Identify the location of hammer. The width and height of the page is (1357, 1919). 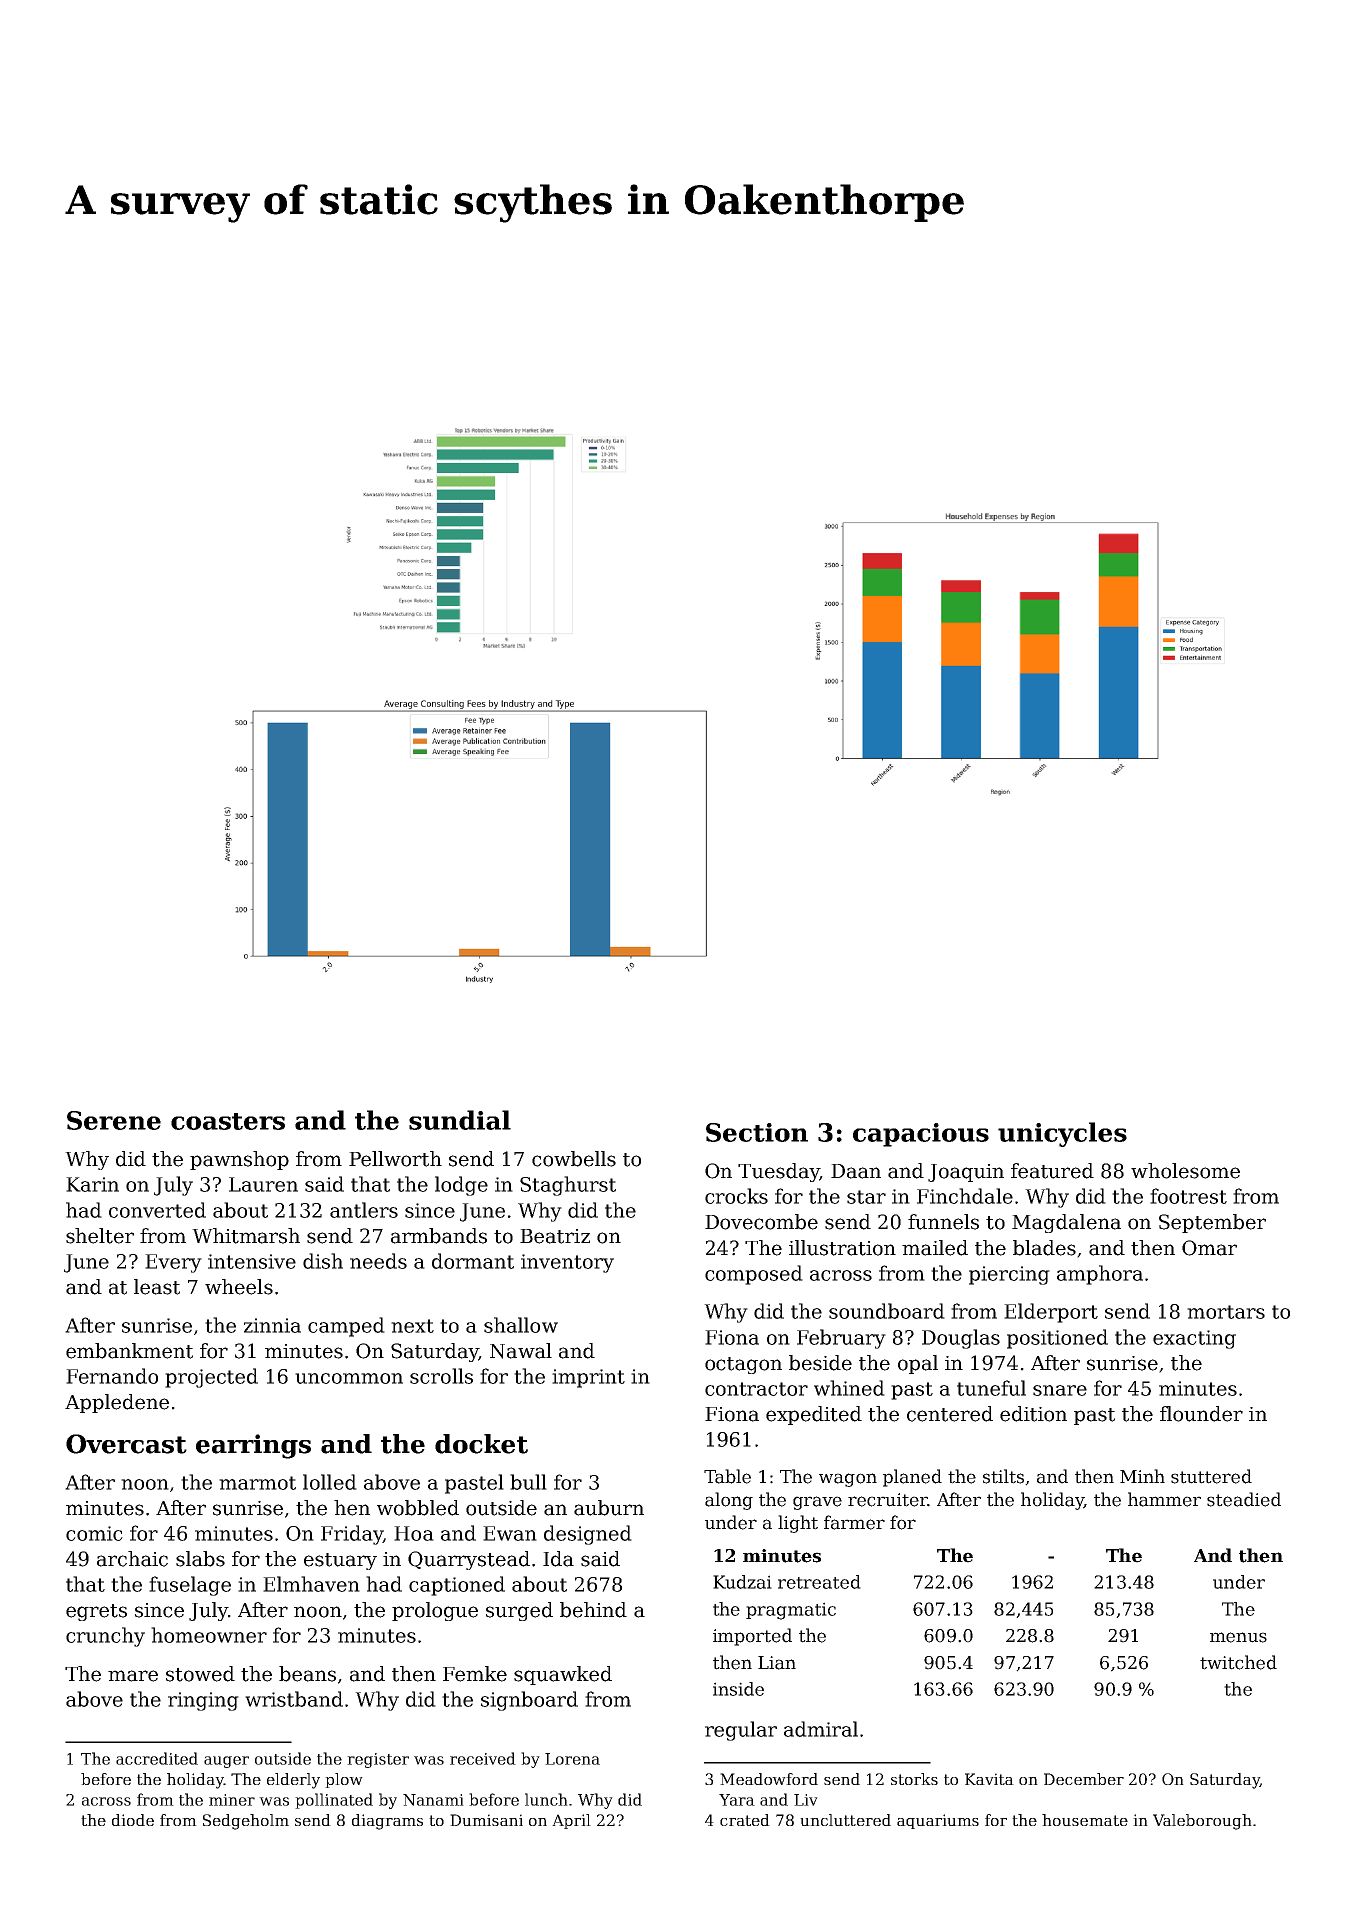
(1164, 1499).
